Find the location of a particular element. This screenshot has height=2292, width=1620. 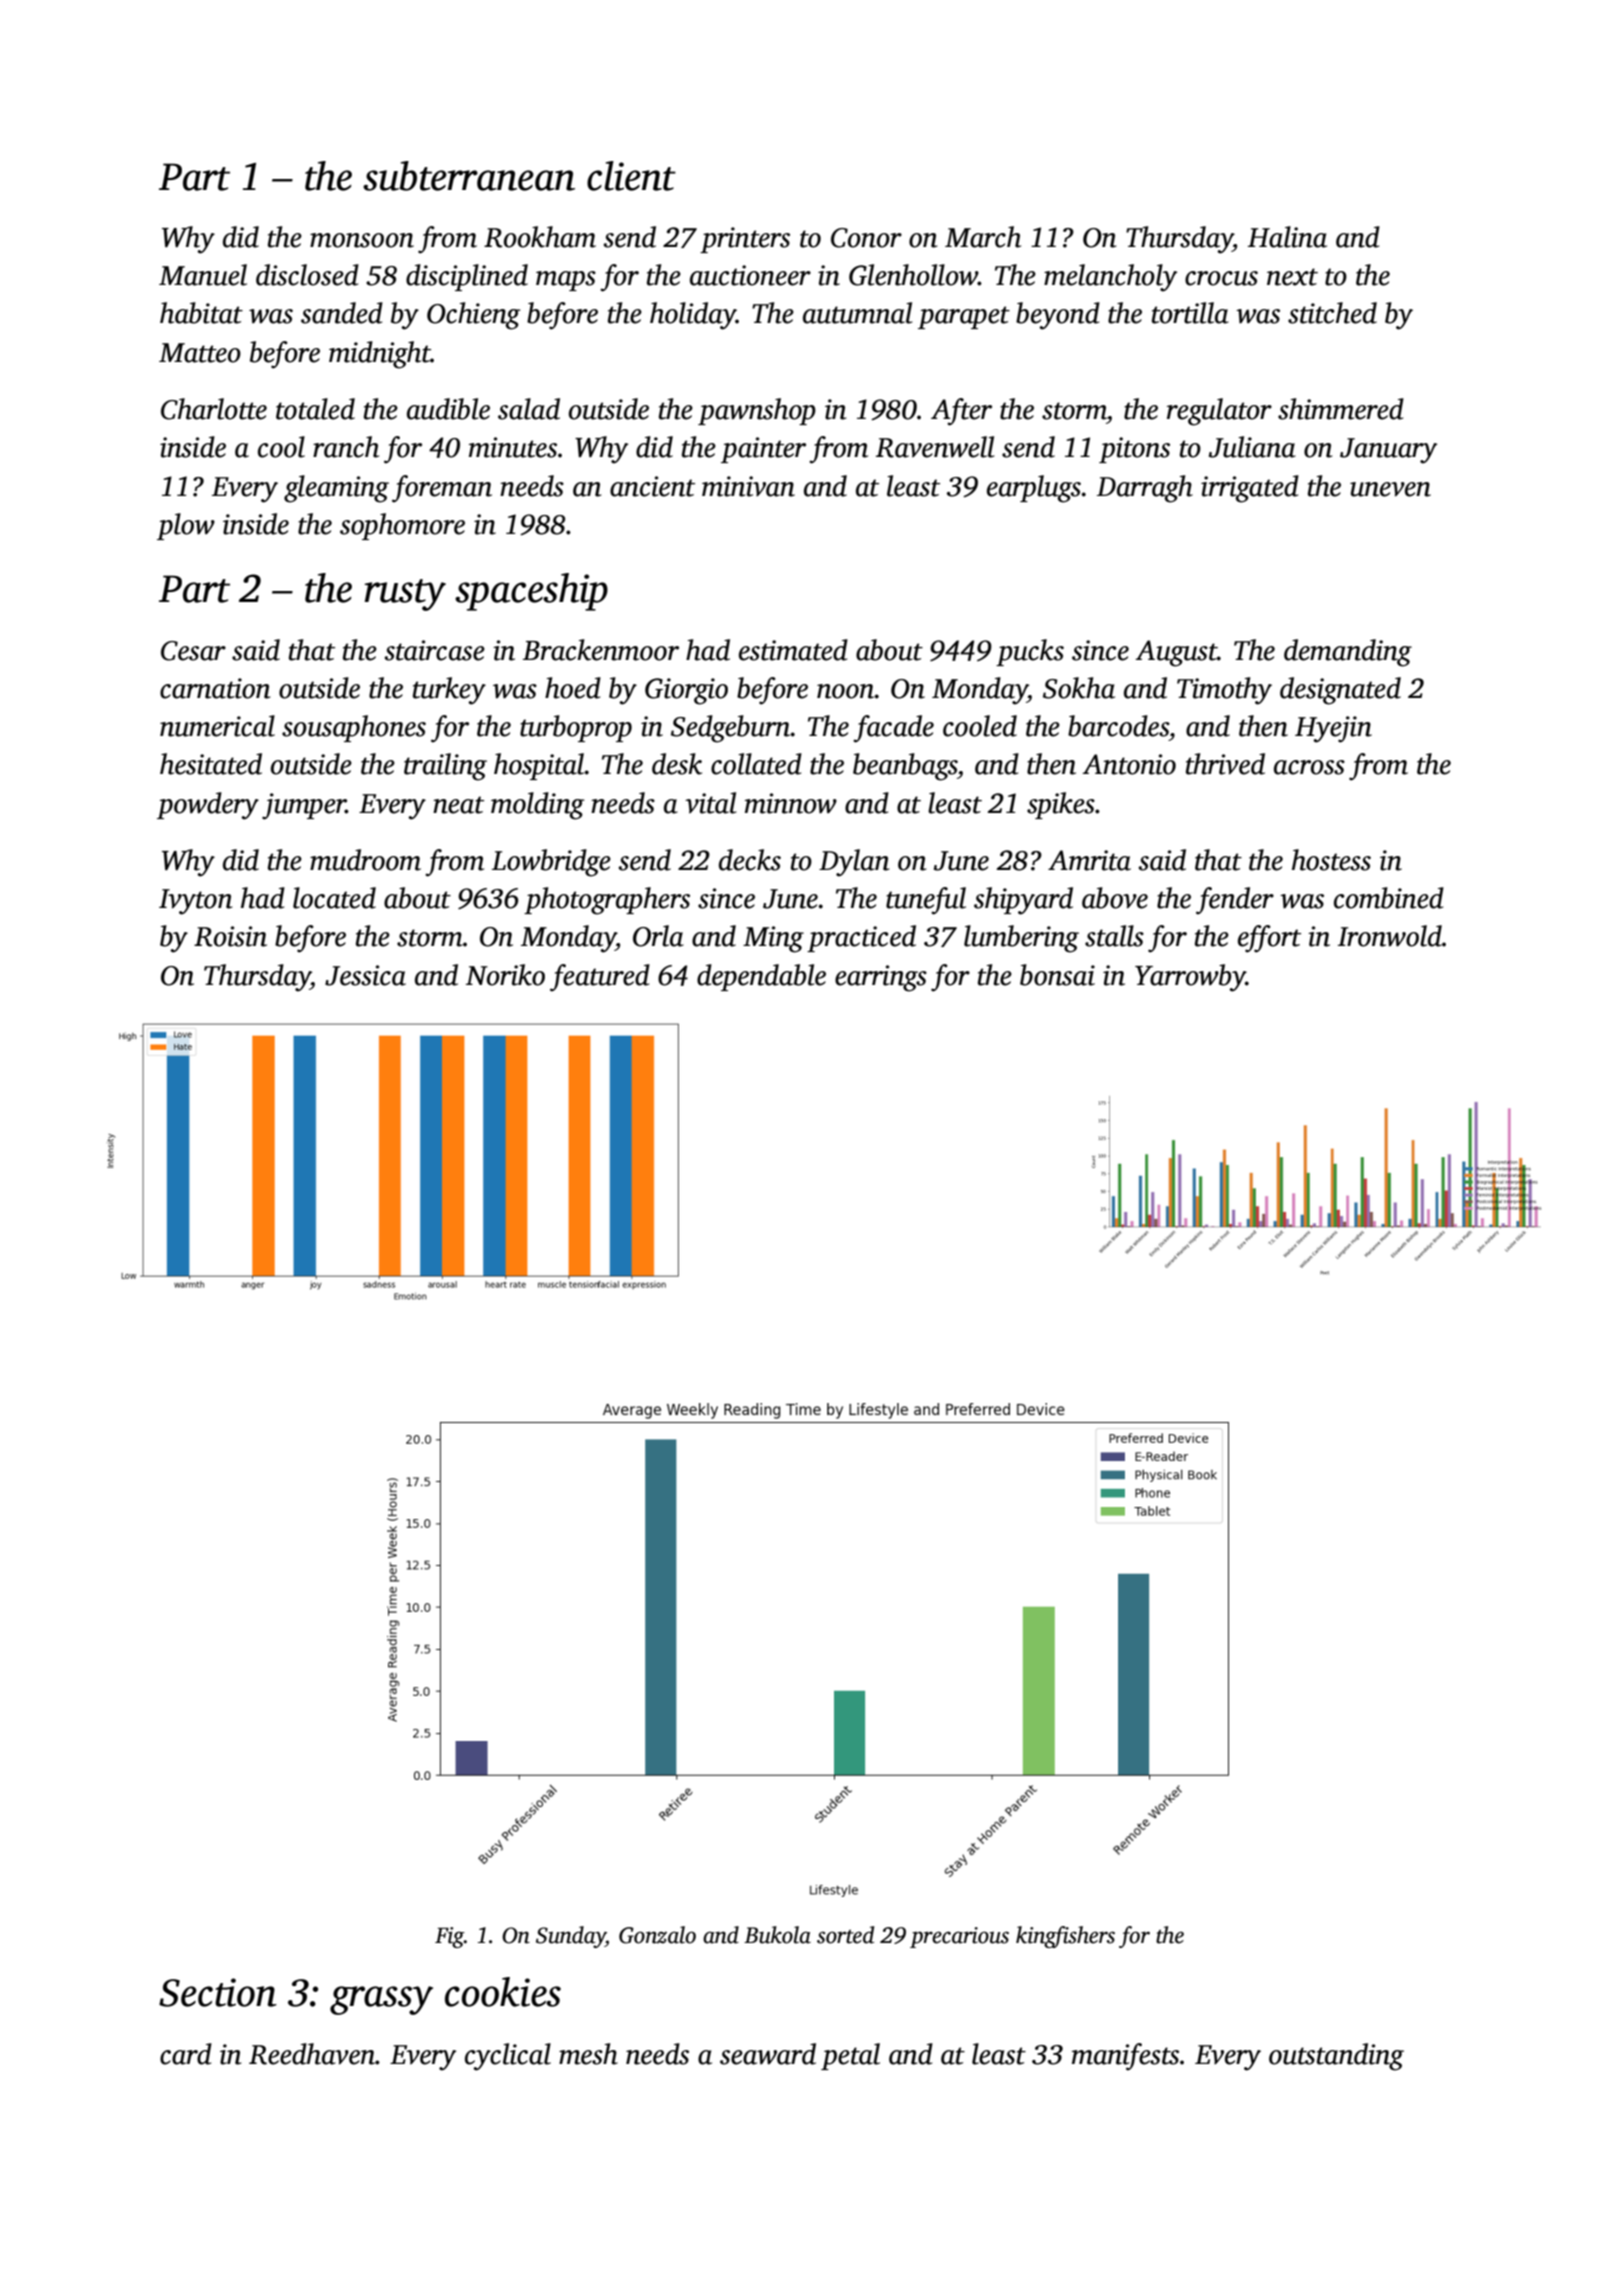

mesh is located at coordinates (588, 2054).
